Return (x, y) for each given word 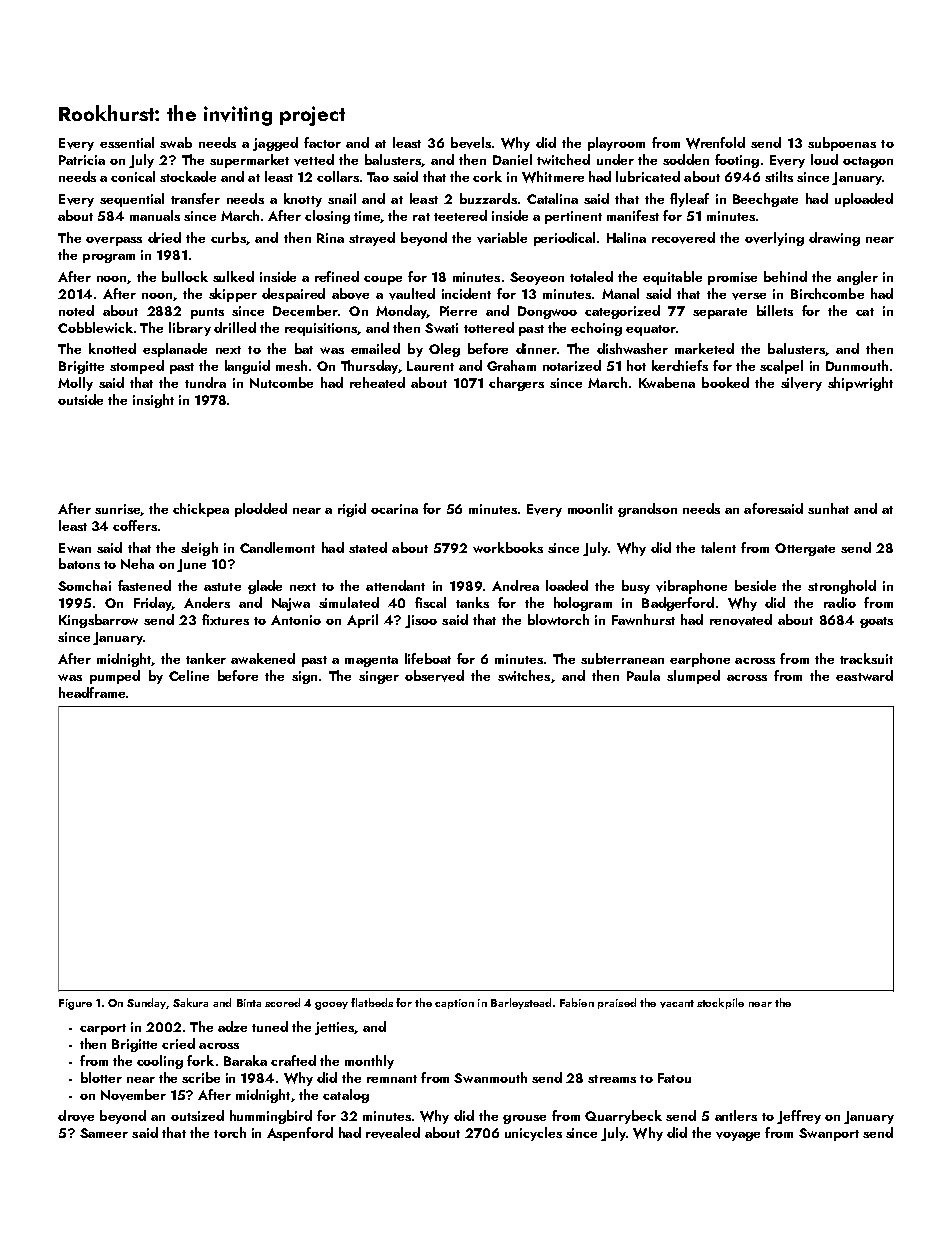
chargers (516, 384)
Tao (378, 177)
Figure (75, 1004)
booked (725, 382)
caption (454, 1004)
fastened (144, 585)
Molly (75, 384)
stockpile (720, 1003)
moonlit (590, 508)
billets (775, 310)
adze (232, 1026)
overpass (114, 241)
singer (379, 677)
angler (857, 278)
